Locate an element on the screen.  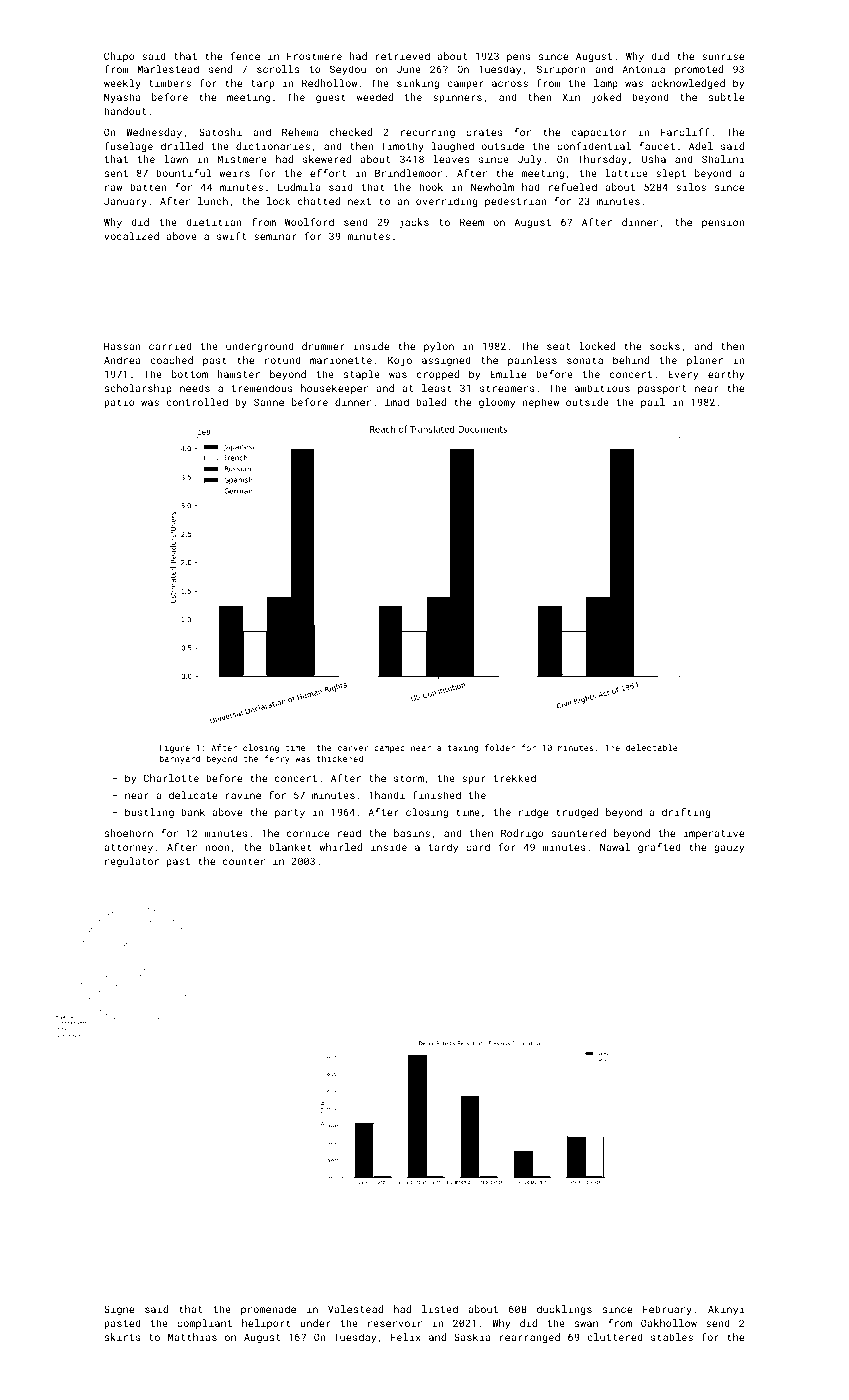
party is located at coordinates (290, 813).
